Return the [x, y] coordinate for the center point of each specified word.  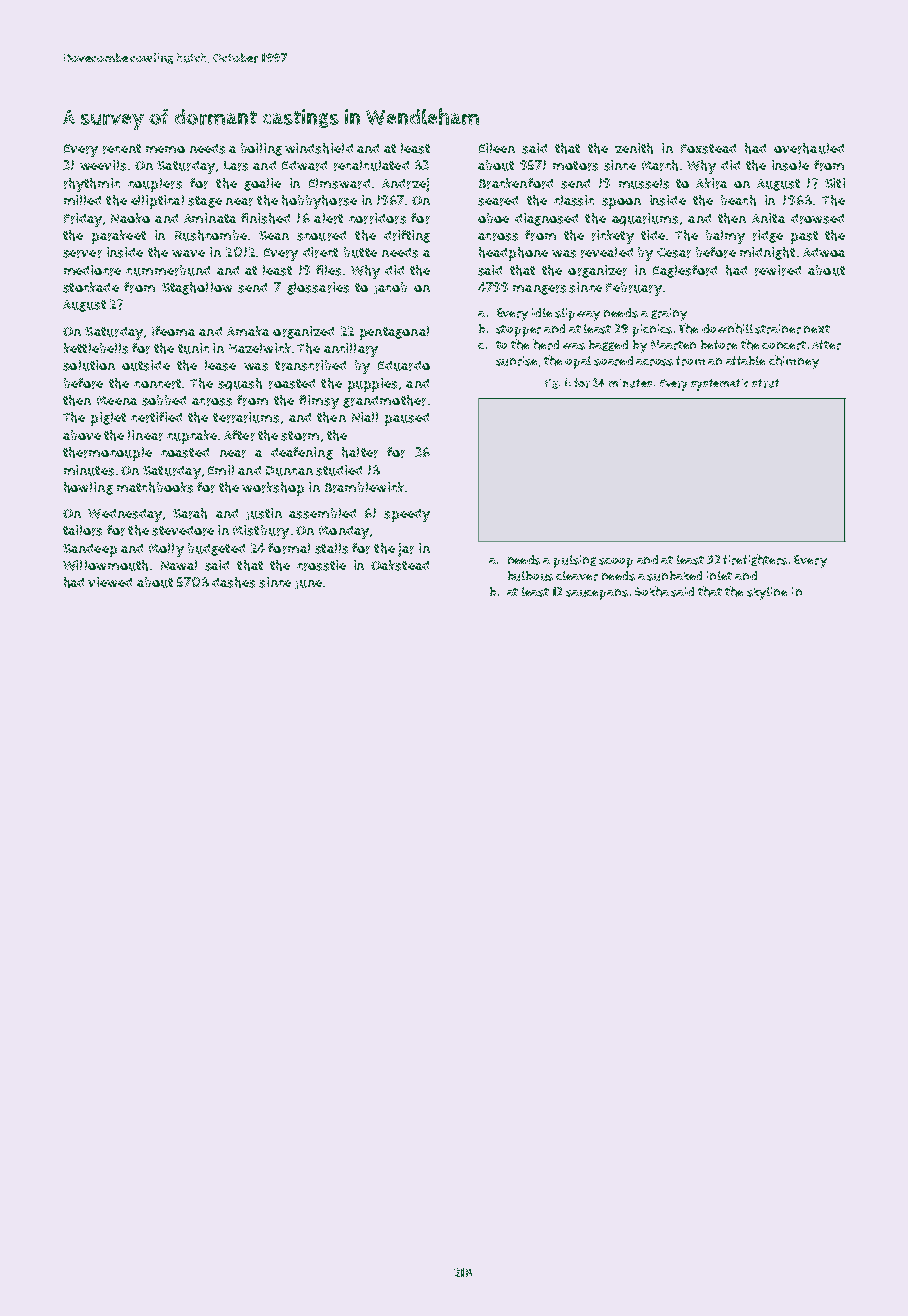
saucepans [597, 594]
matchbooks [155, 487]
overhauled [809, 148]
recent [122, 149]
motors [575, 166]
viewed [110, 582]
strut [765, 383]
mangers [539, 290]
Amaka [248, 331]
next [817, 329]
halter [360, 452]
